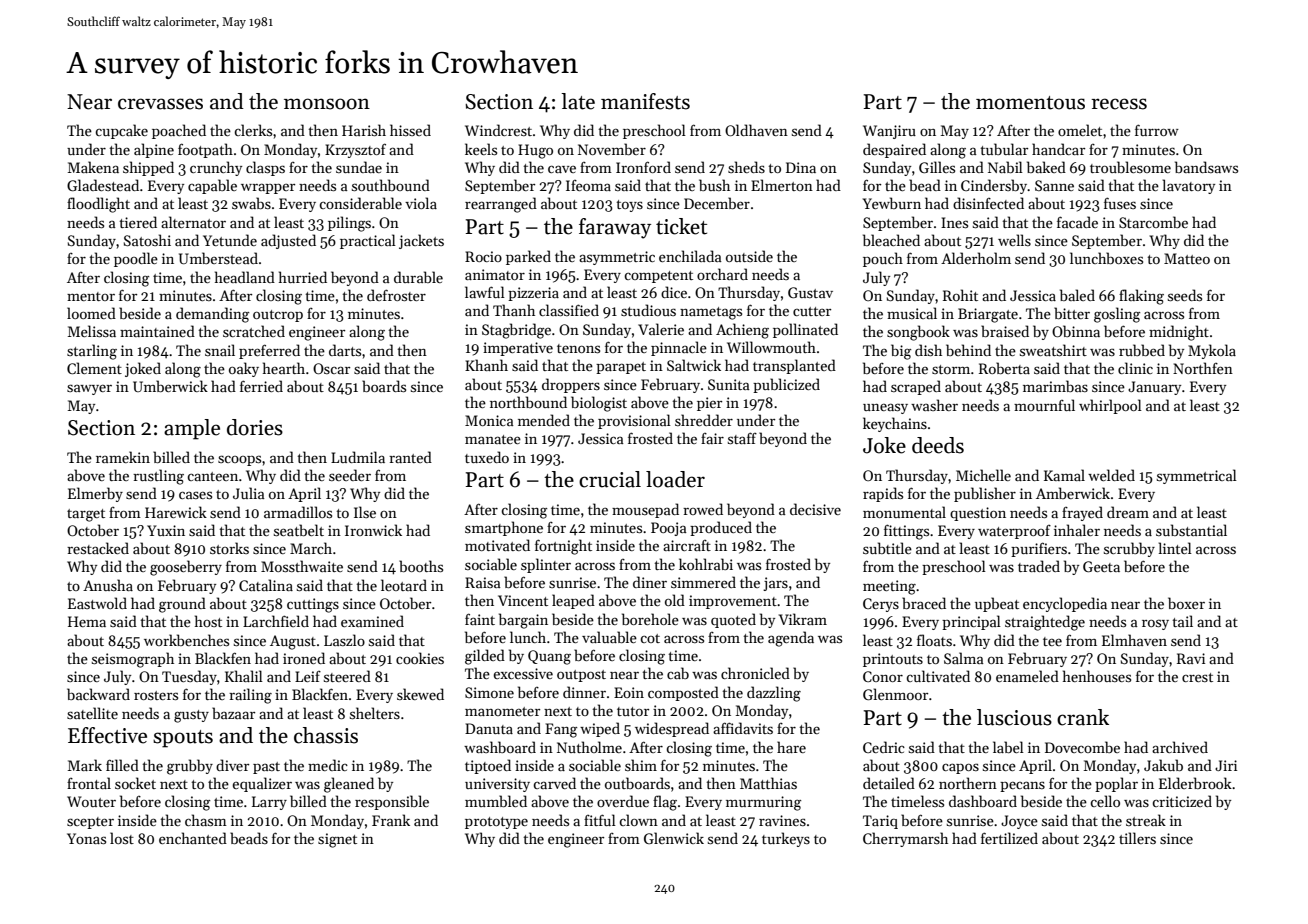 Image resolution: width=1308 pixels, height=924 pixels. I want to click on Clement, so click(94, 368).
